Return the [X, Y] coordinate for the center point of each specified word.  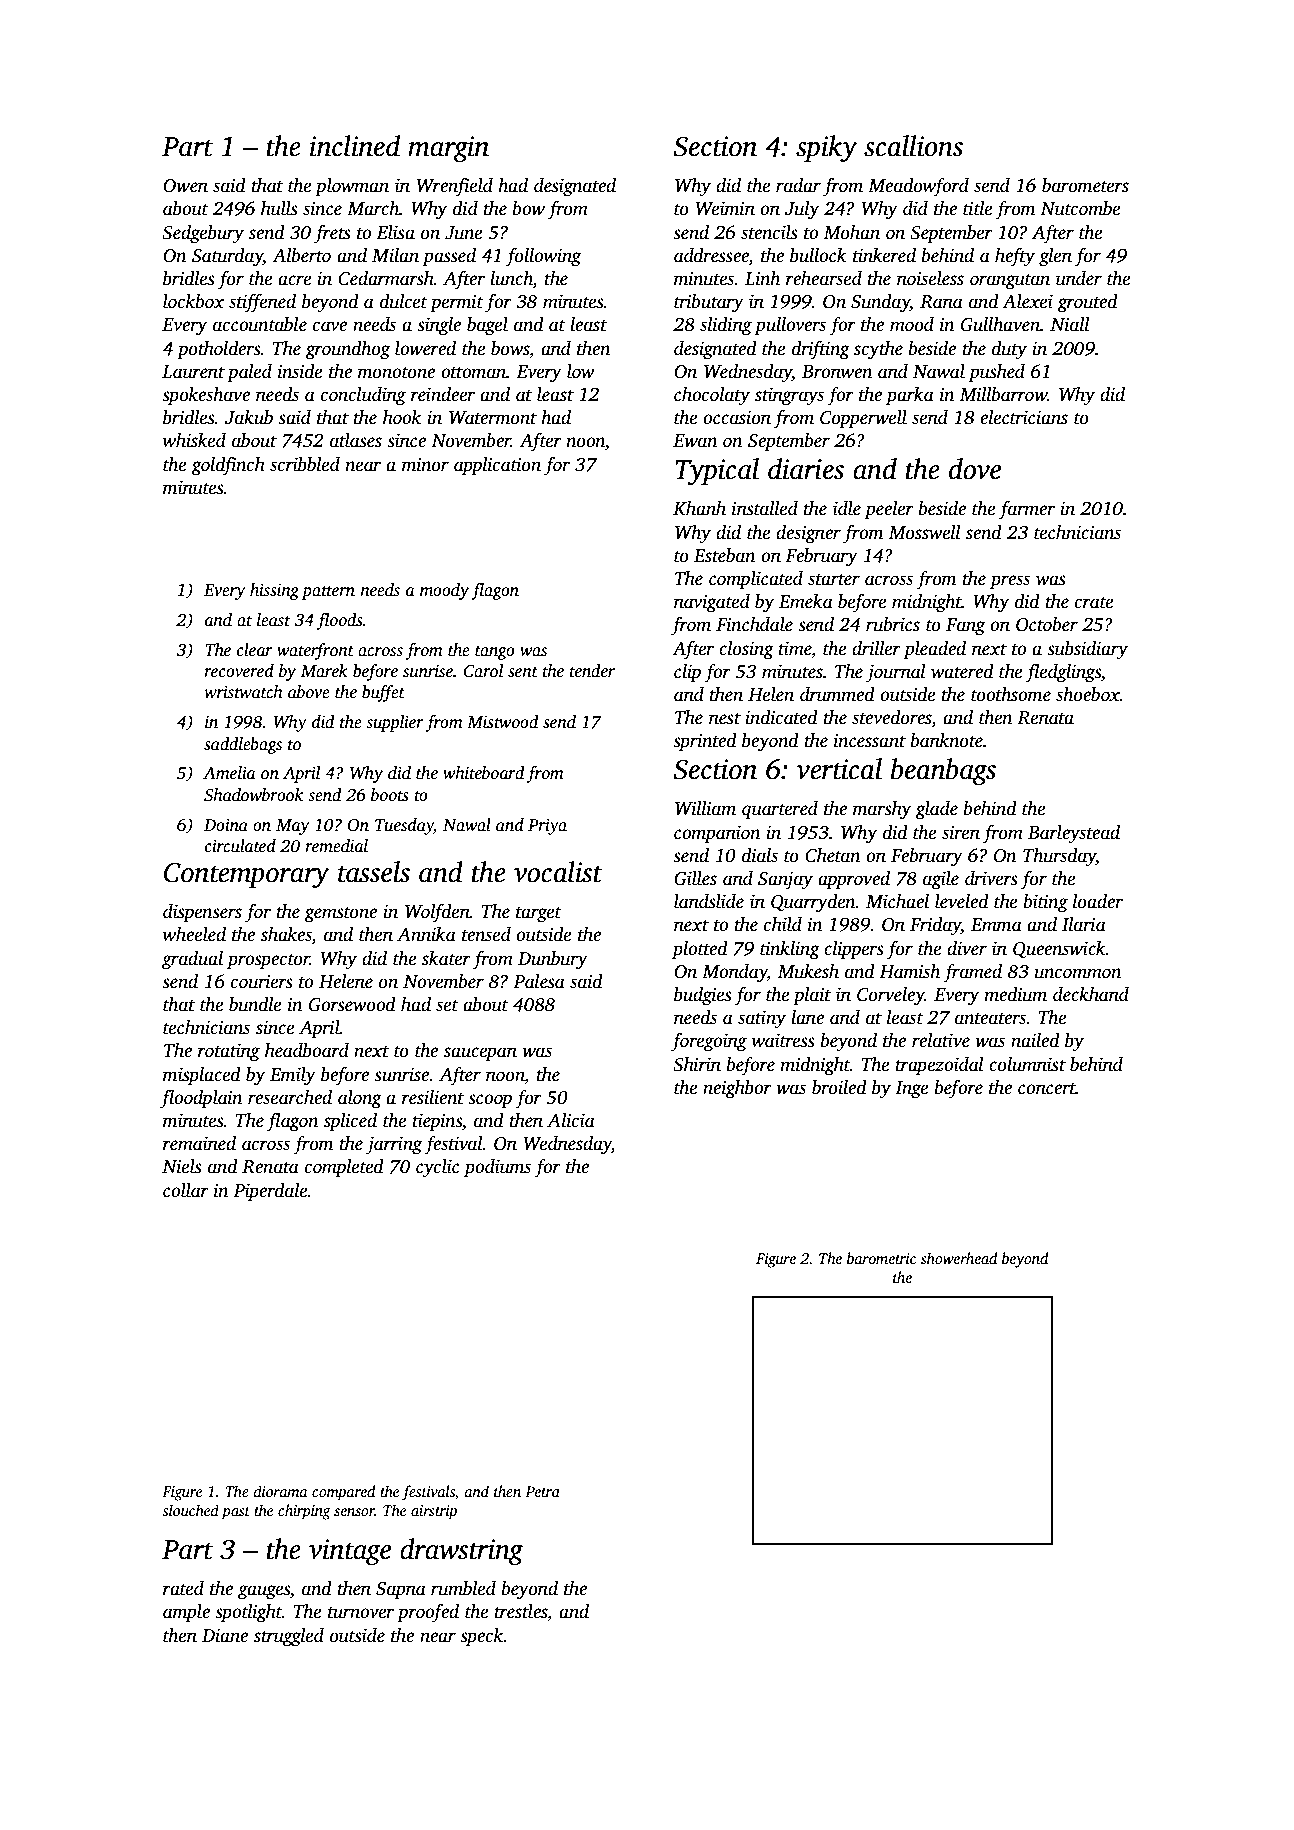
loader [1098, 901]
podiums [497, 1168]
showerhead [959, 1258]
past [236, 1513]
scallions [913, 146]
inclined [354, 146]
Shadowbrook [254, 795]
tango [495, 653]
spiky [826, 149]
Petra [542, 1491]
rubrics [893, 624]
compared [343, 1493]
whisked [194, 440]
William [705, 808]
